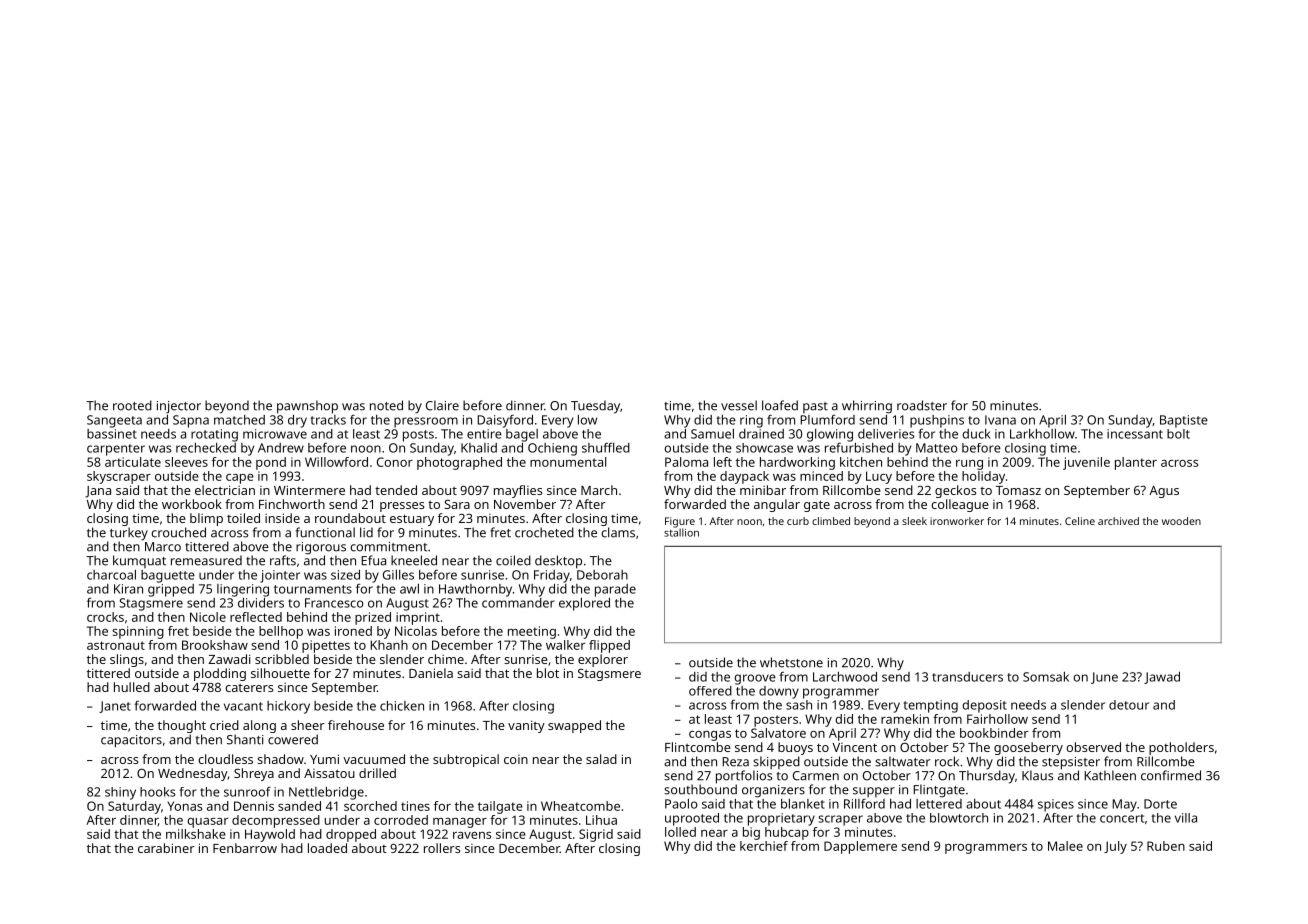  Describe the element at coordinates (98, 492) in the screenshot. I see `Jana` at that location.
